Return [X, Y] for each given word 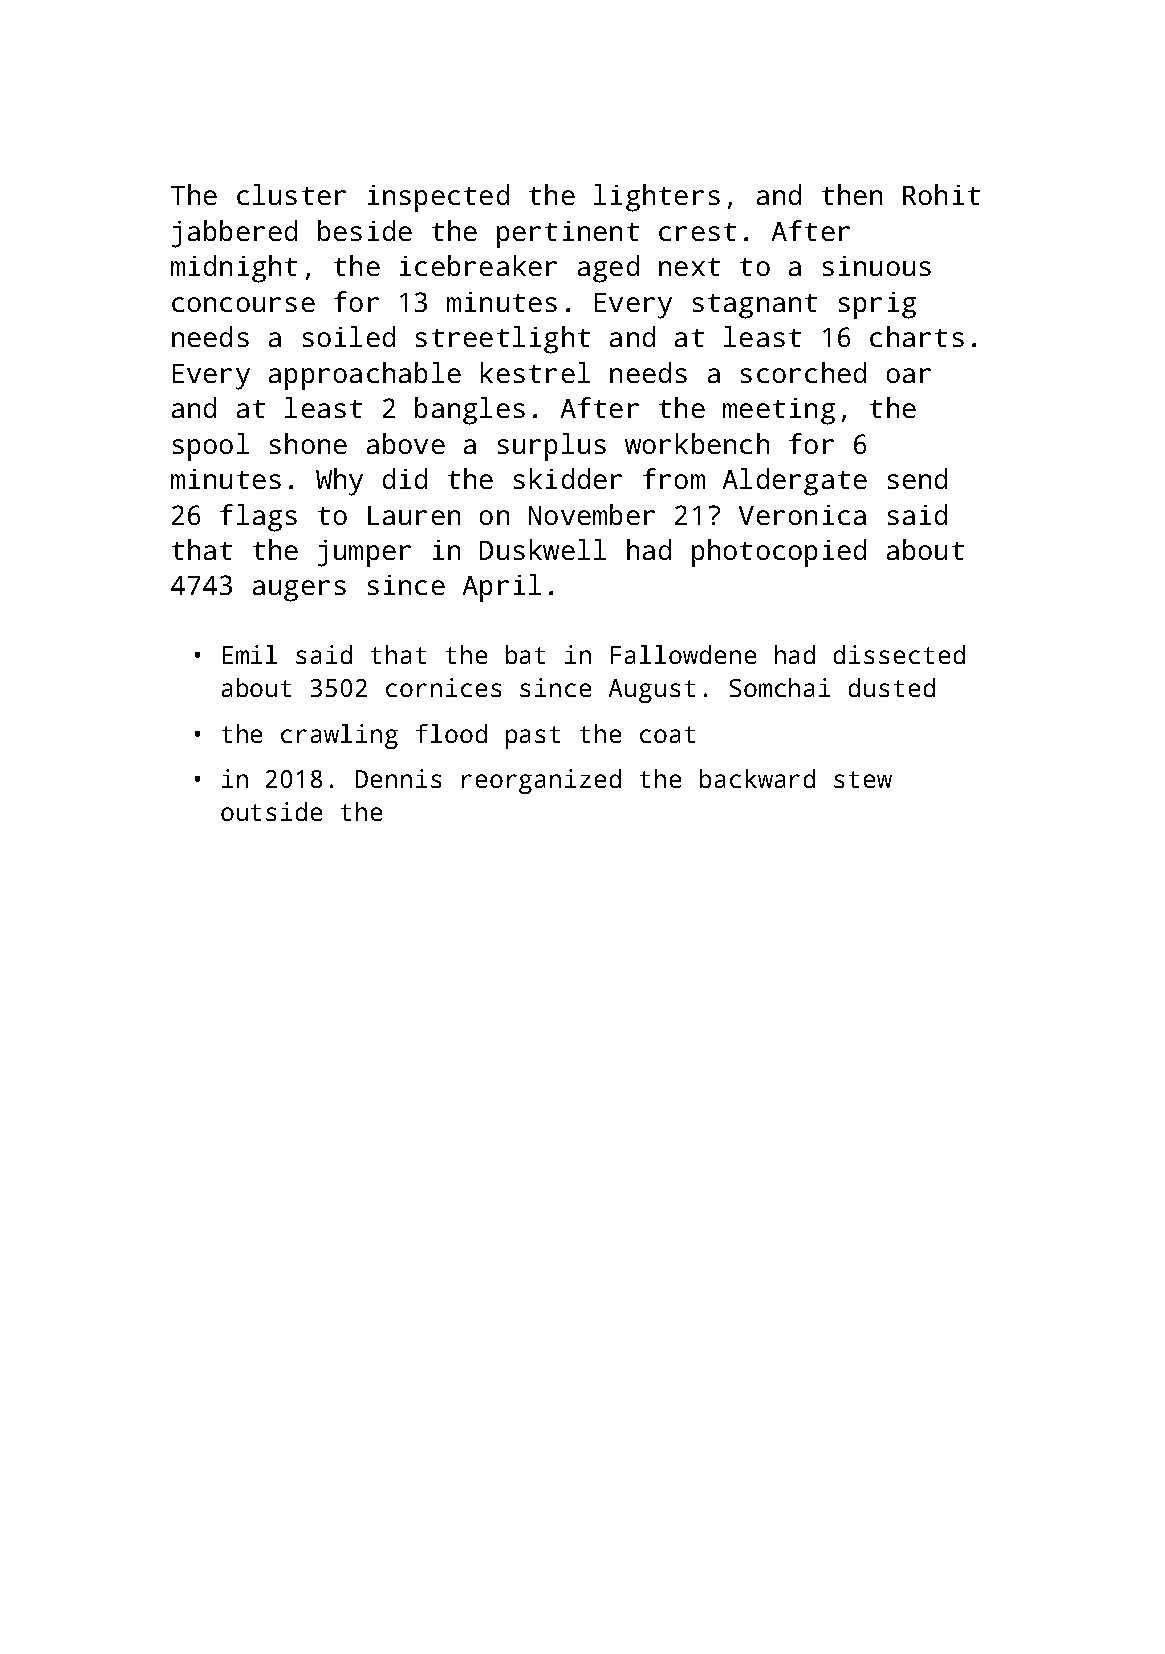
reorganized [541, 781]
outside [271, 811]
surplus [552, 447]
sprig [877, 305]
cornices [443, 687]
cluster [291, 194]
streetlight [503, 340]
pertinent [568, 234]
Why [339, 482]
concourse [243, 304]
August [652, 691]
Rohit [941, 194]
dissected [899, 654]
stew [863, 779]
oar [909, 375]
